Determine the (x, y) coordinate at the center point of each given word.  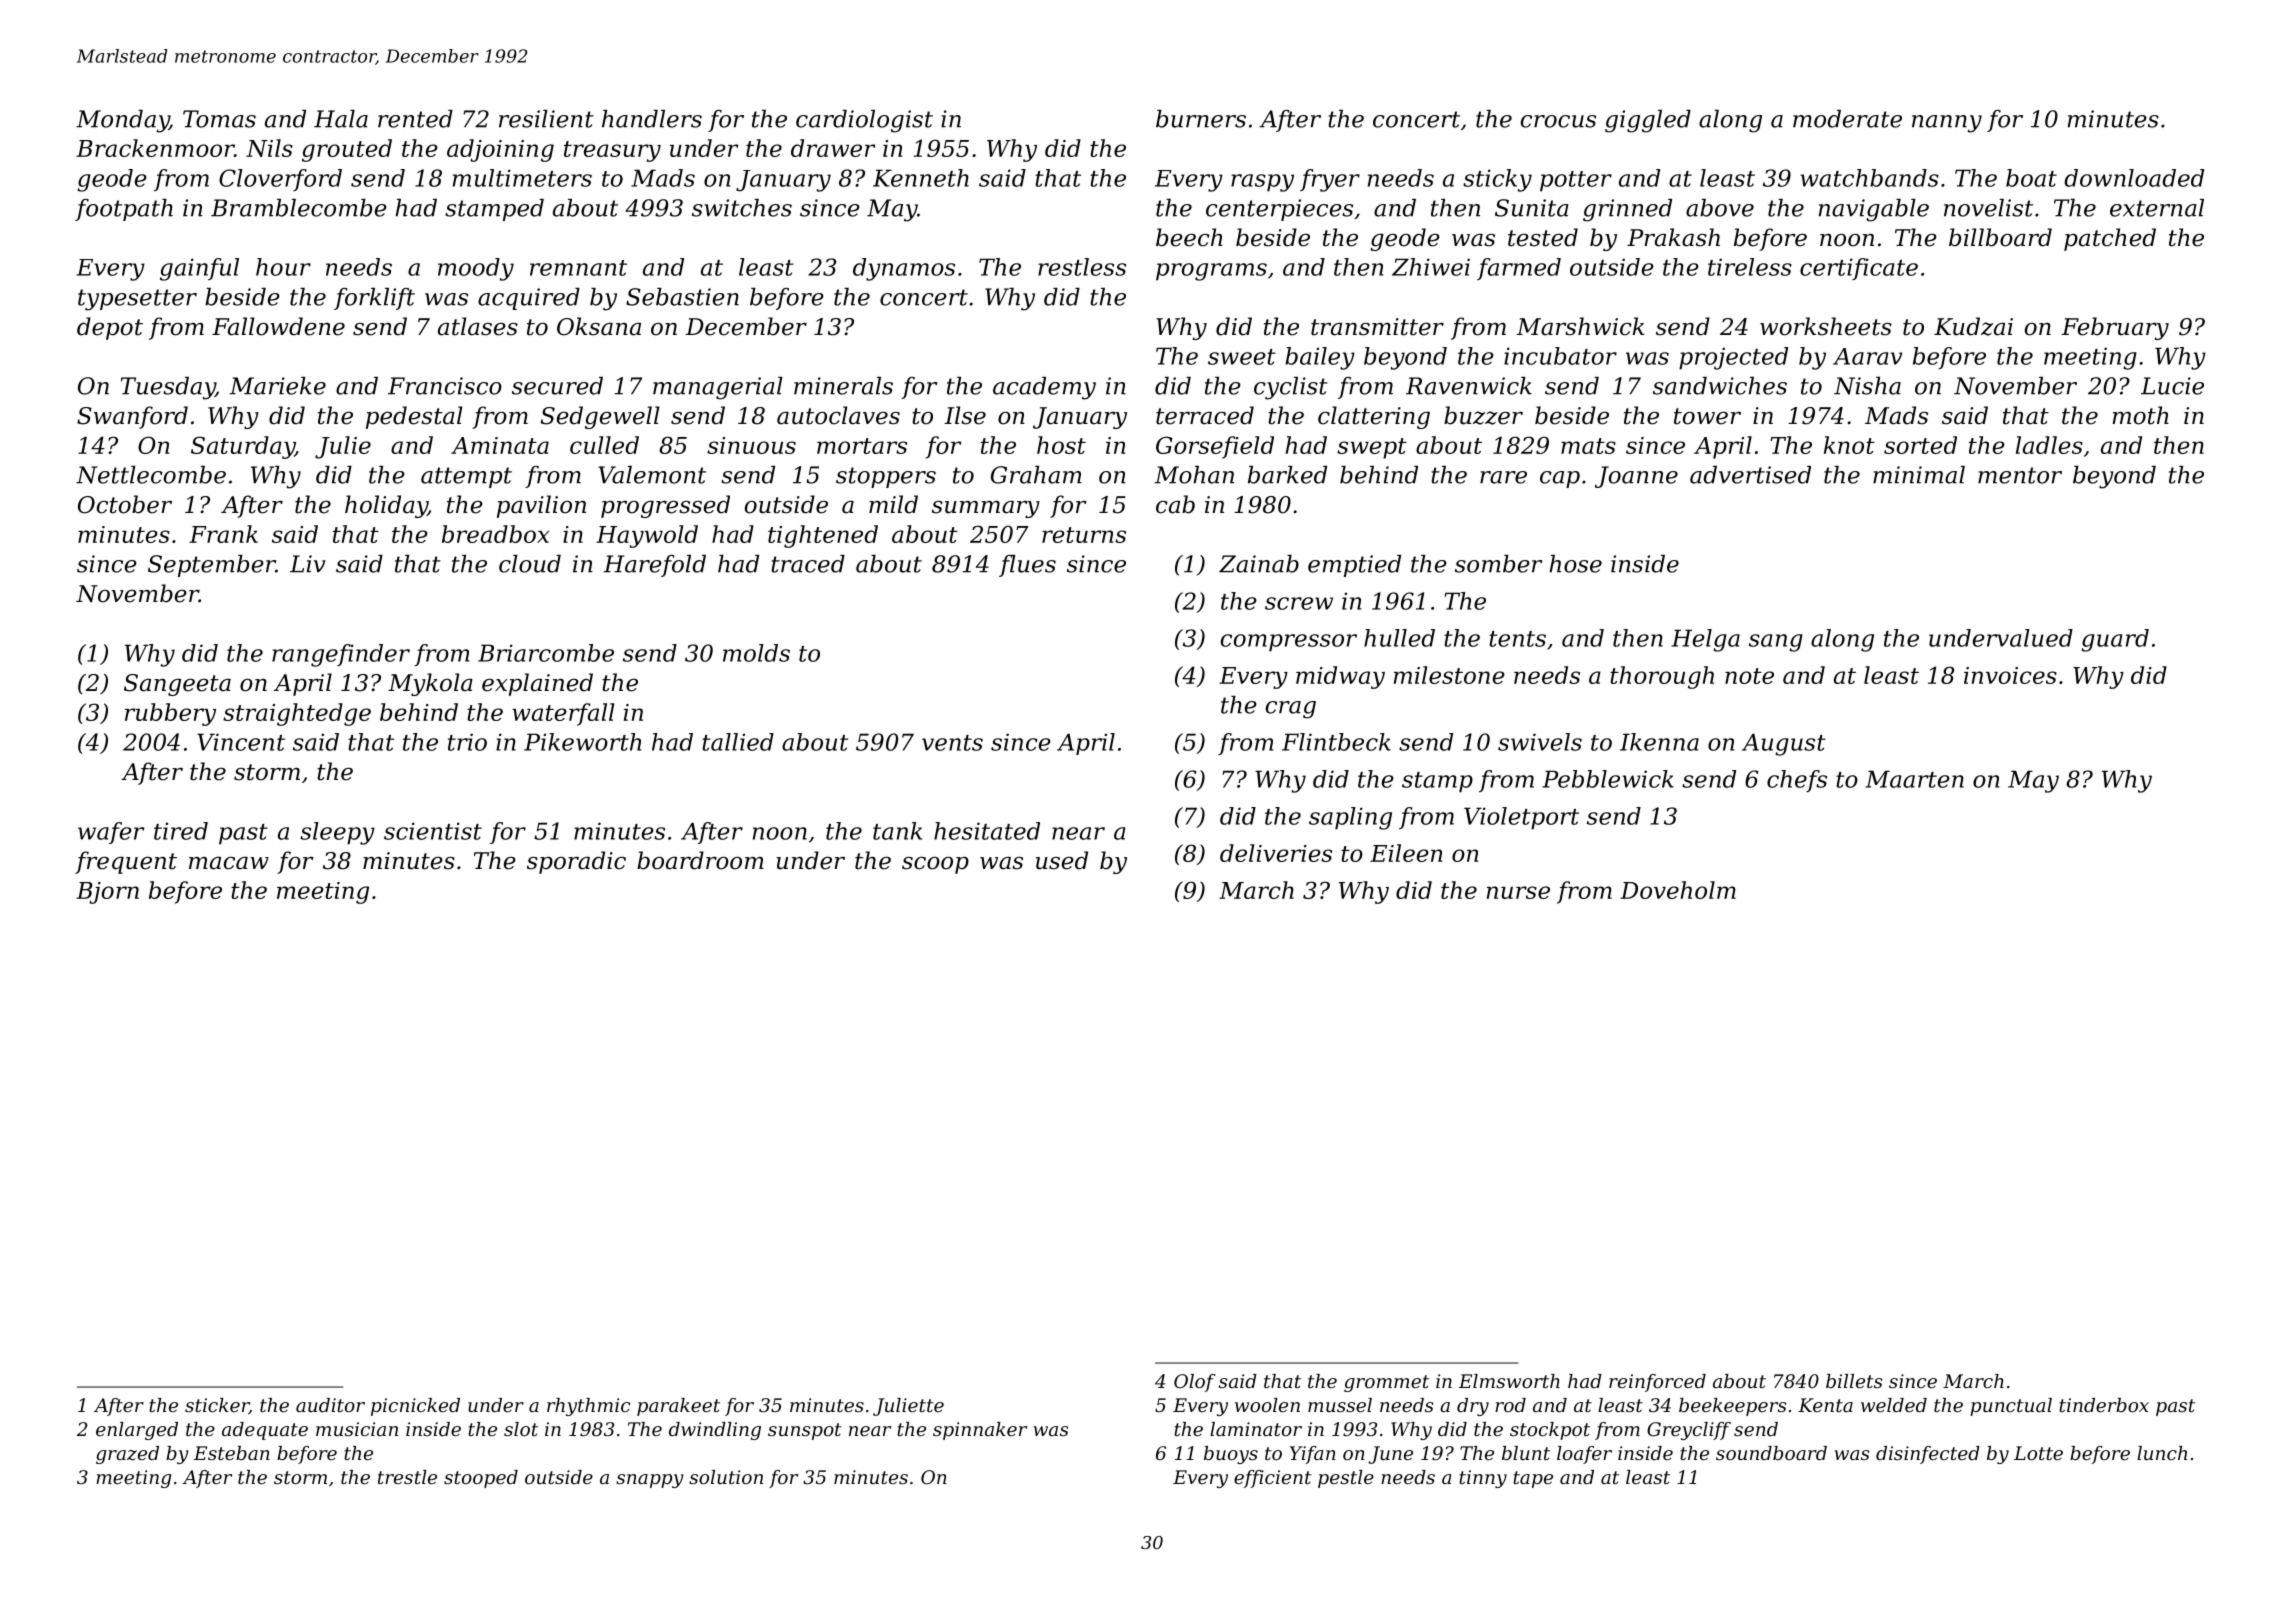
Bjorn (107, 893)
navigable (1874, 210)
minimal (1919, 475)
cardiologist (864, 121)
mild (893, 504)
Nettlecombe (151, 475)
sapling (1350, 818)
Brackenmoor (155, 148)
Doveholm (1678, 890)
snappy (649, 1481)
